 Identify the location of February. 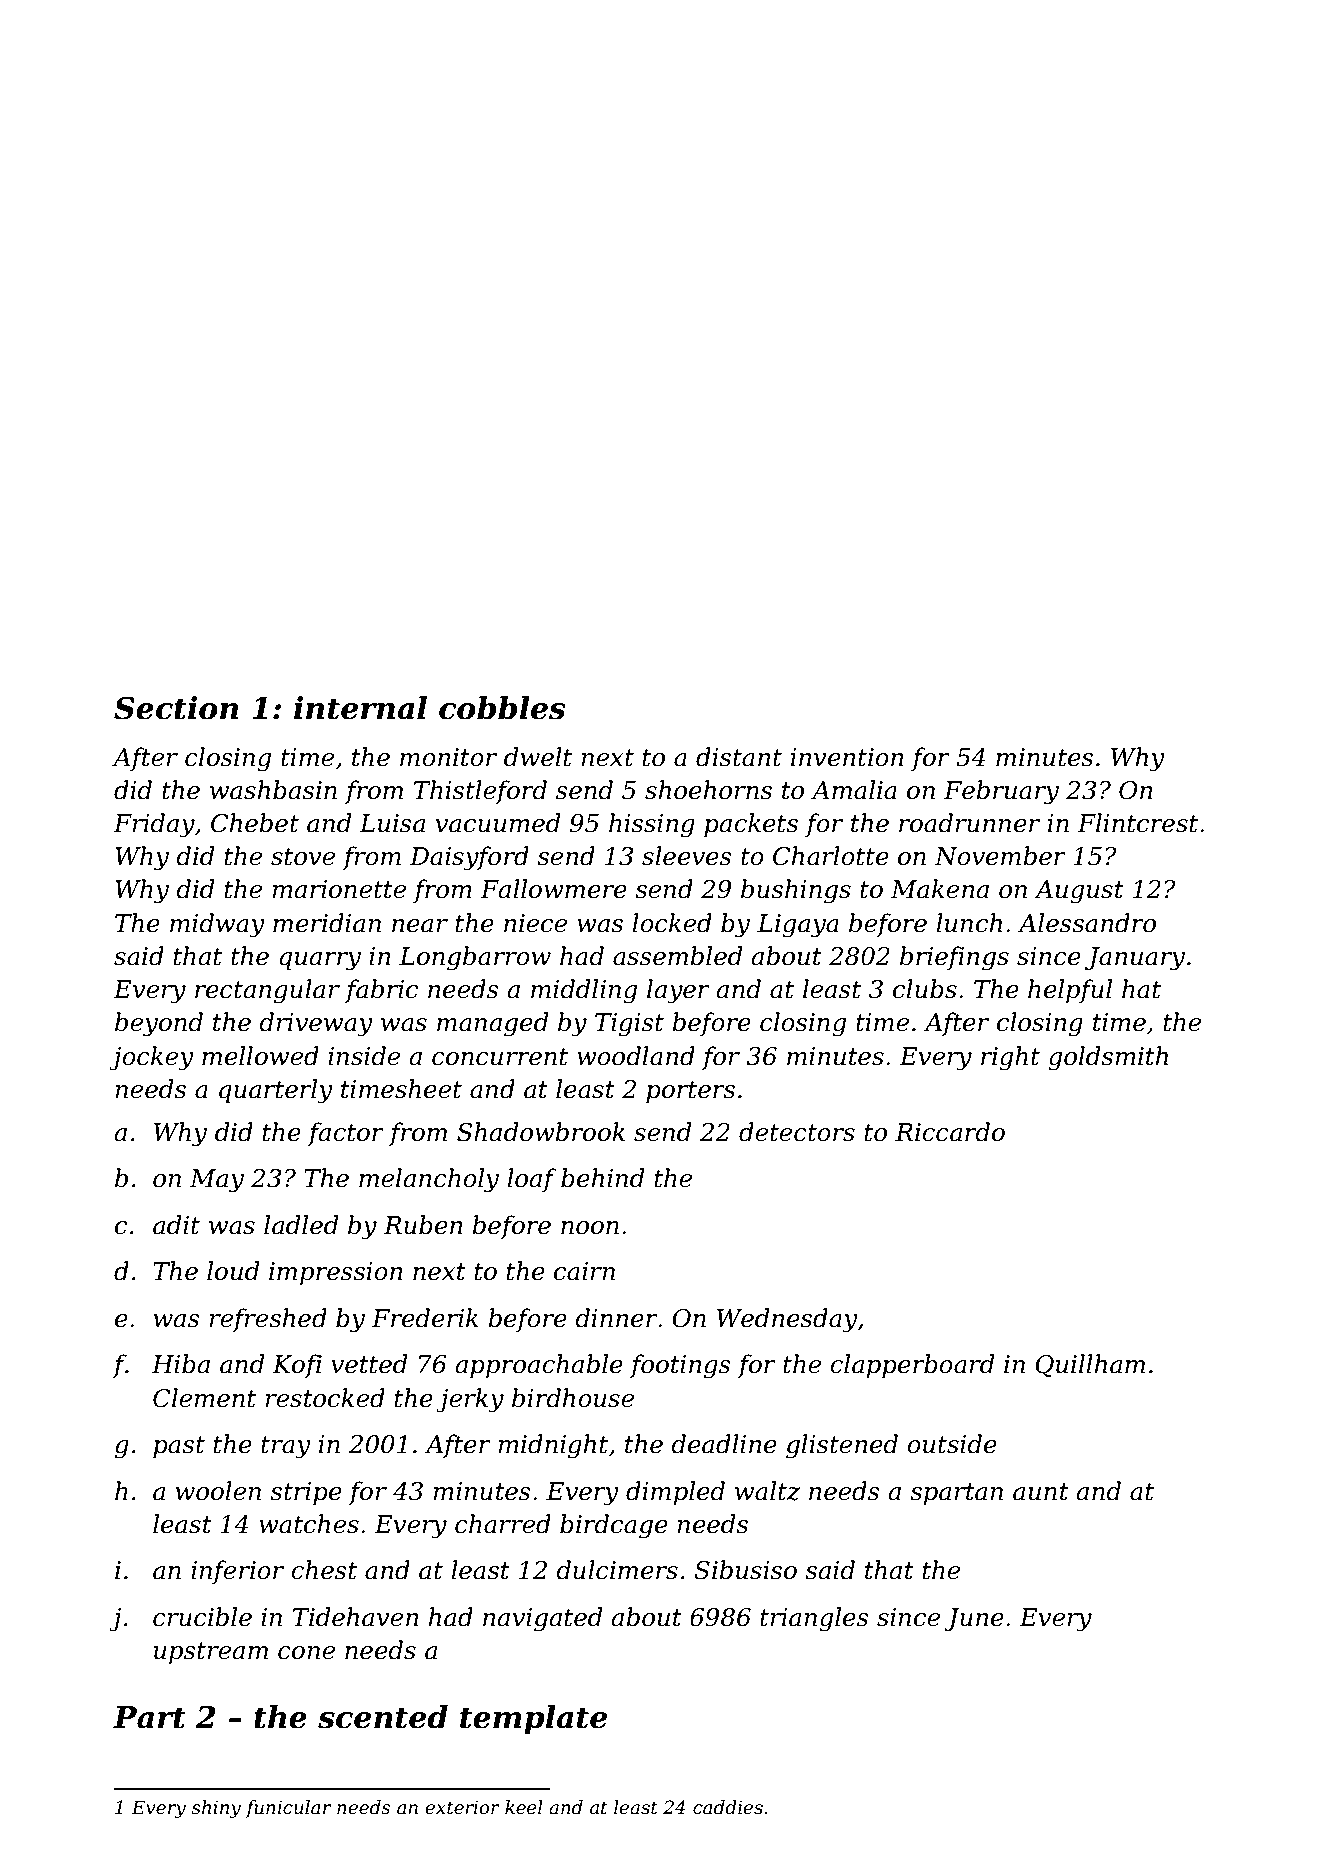
(1001, 792).
